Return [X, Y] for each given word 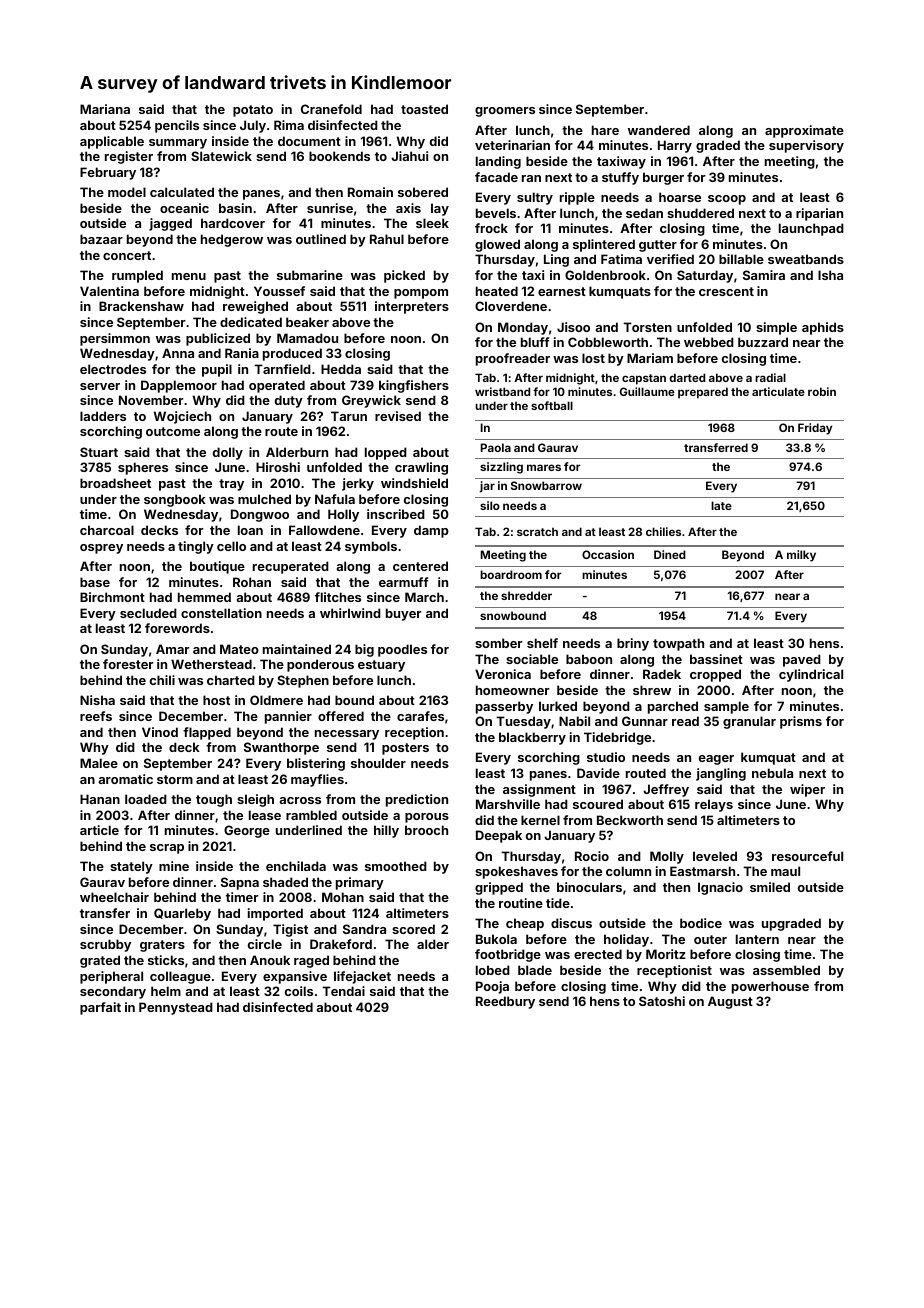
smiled [770, 887]
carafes [420, 716]
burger [663, 178]
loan [250, 530]
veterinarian [512, 145]
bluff [535, 342]
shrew [652, 690]
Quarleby [182, 914]
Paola [496, 447]
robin [822, 391]
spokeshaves [516, 872]
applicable [112, 142]
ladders [103, 416]
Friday [815, 429]
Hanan [100, 799]
